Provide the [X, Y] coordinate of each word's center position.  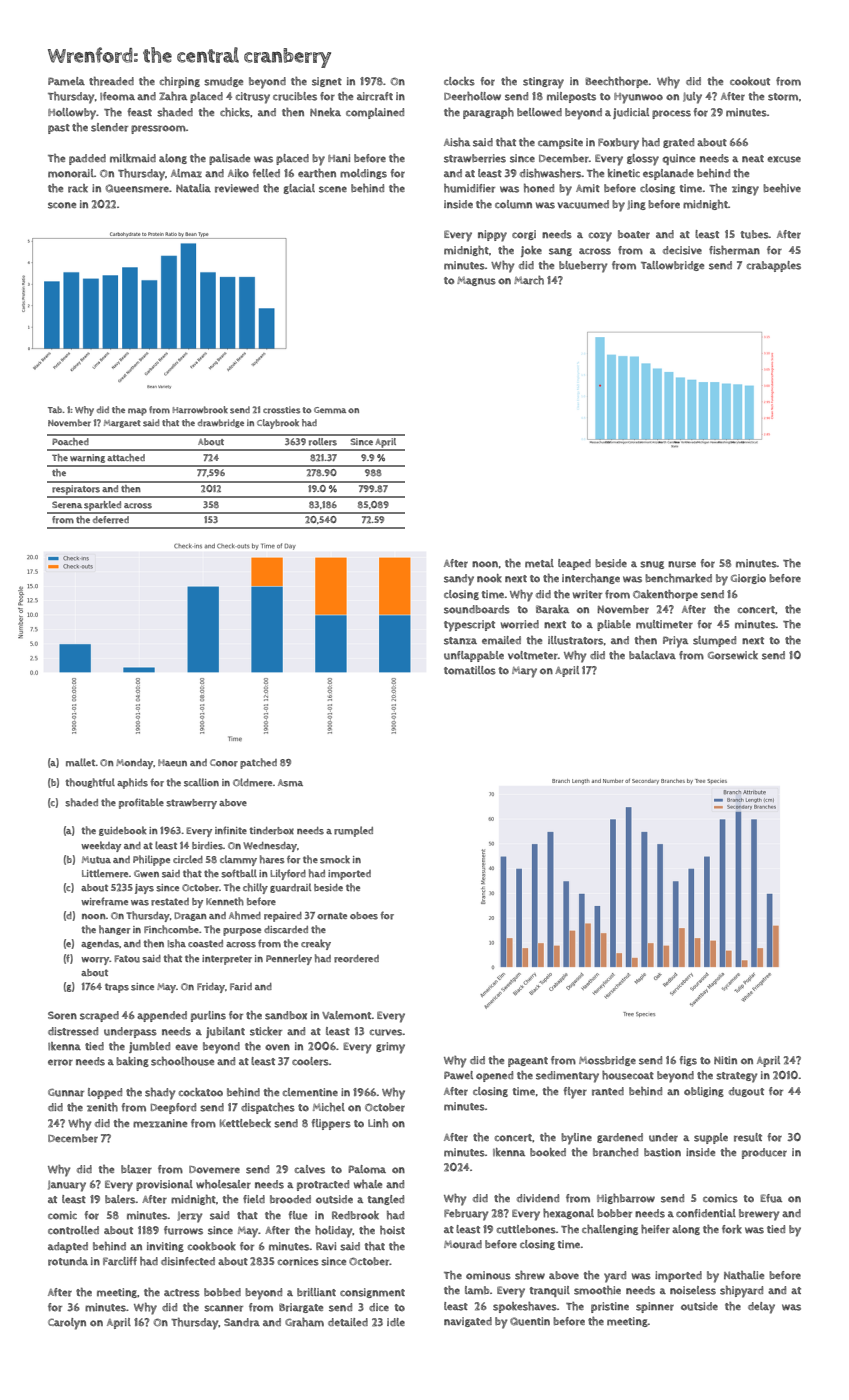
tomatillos [470, 670]
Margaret [122, 424]
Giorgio [748, 579]
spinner [655, 1307]
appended [162, 1016]
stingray [543, 83]
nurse [682, 564]
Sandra [242, 1322]
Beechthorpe [616, 82]
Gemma [330, 410]
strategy [736, 1077]
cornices [298, 1261]
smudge [223, 82]
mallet [80, 762]
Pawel [458, 1075]
